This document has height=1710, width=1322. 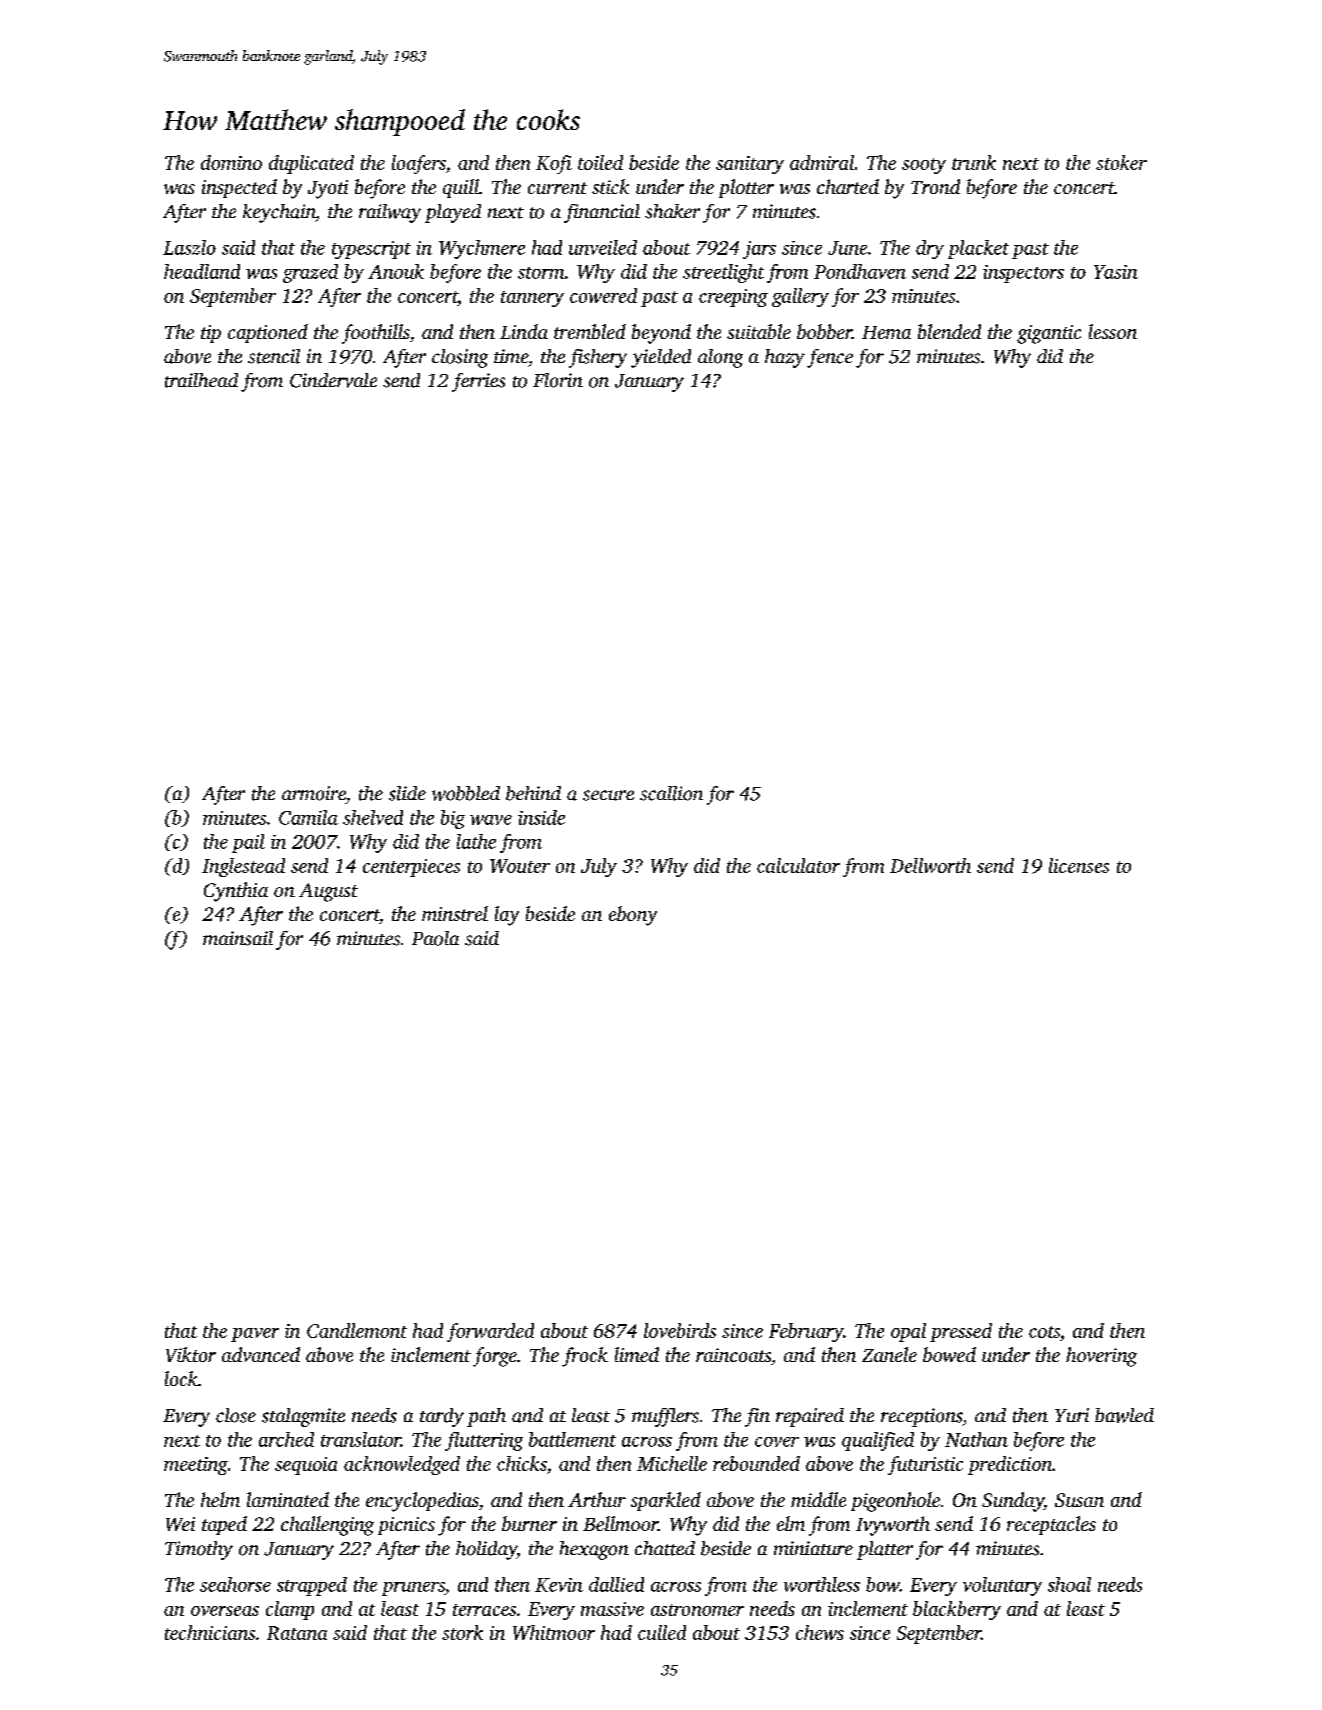 What do you see at coordinates (1079, 865) in the document?
I see `licenses` at bounding box center [1079, 865].
